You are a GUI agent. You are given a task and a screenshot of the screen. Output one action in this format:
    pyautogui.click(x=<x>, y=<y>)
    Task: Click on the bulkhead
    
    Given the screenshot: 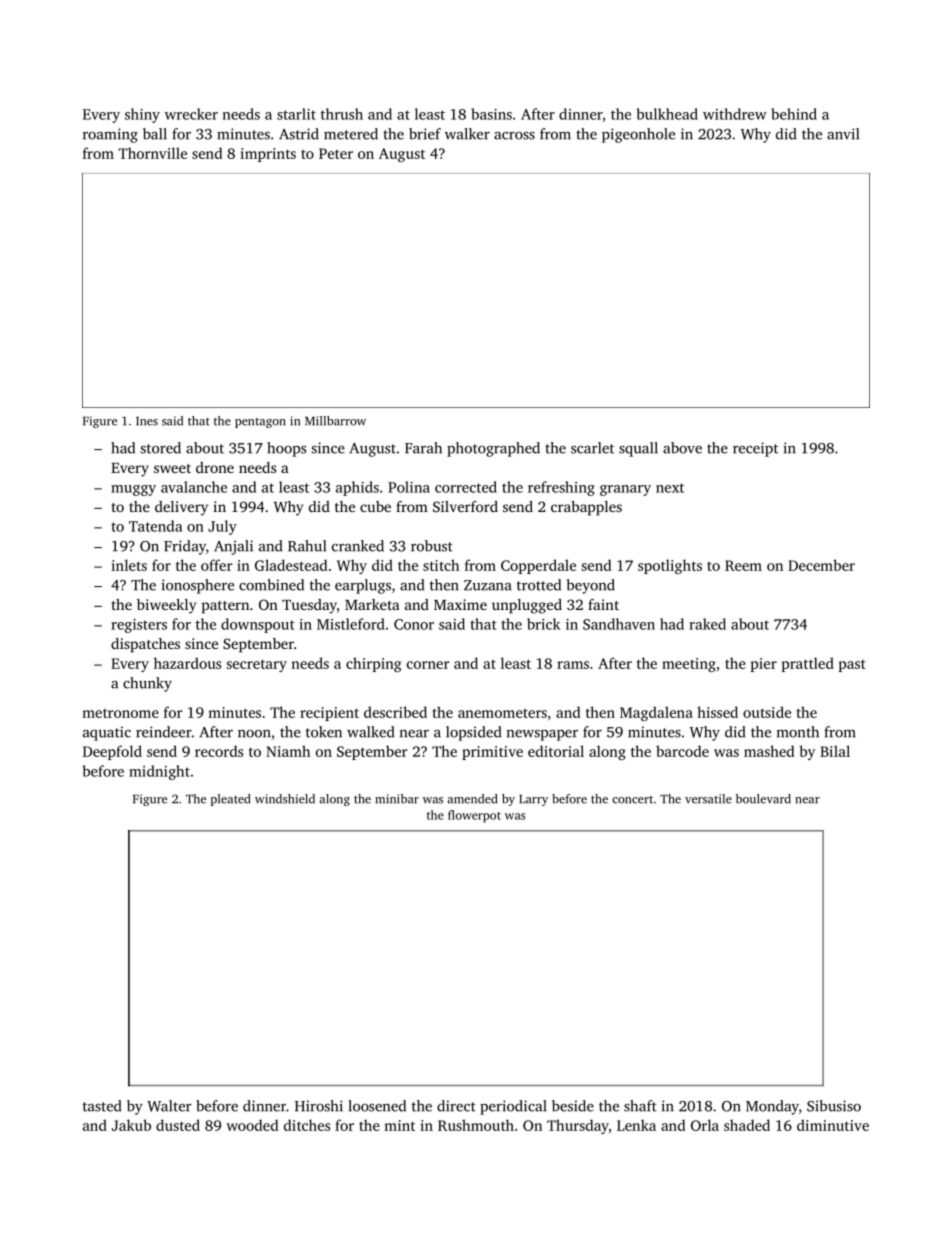 What is the action you would take?
    pyautogui.click(x=667, y=114)
